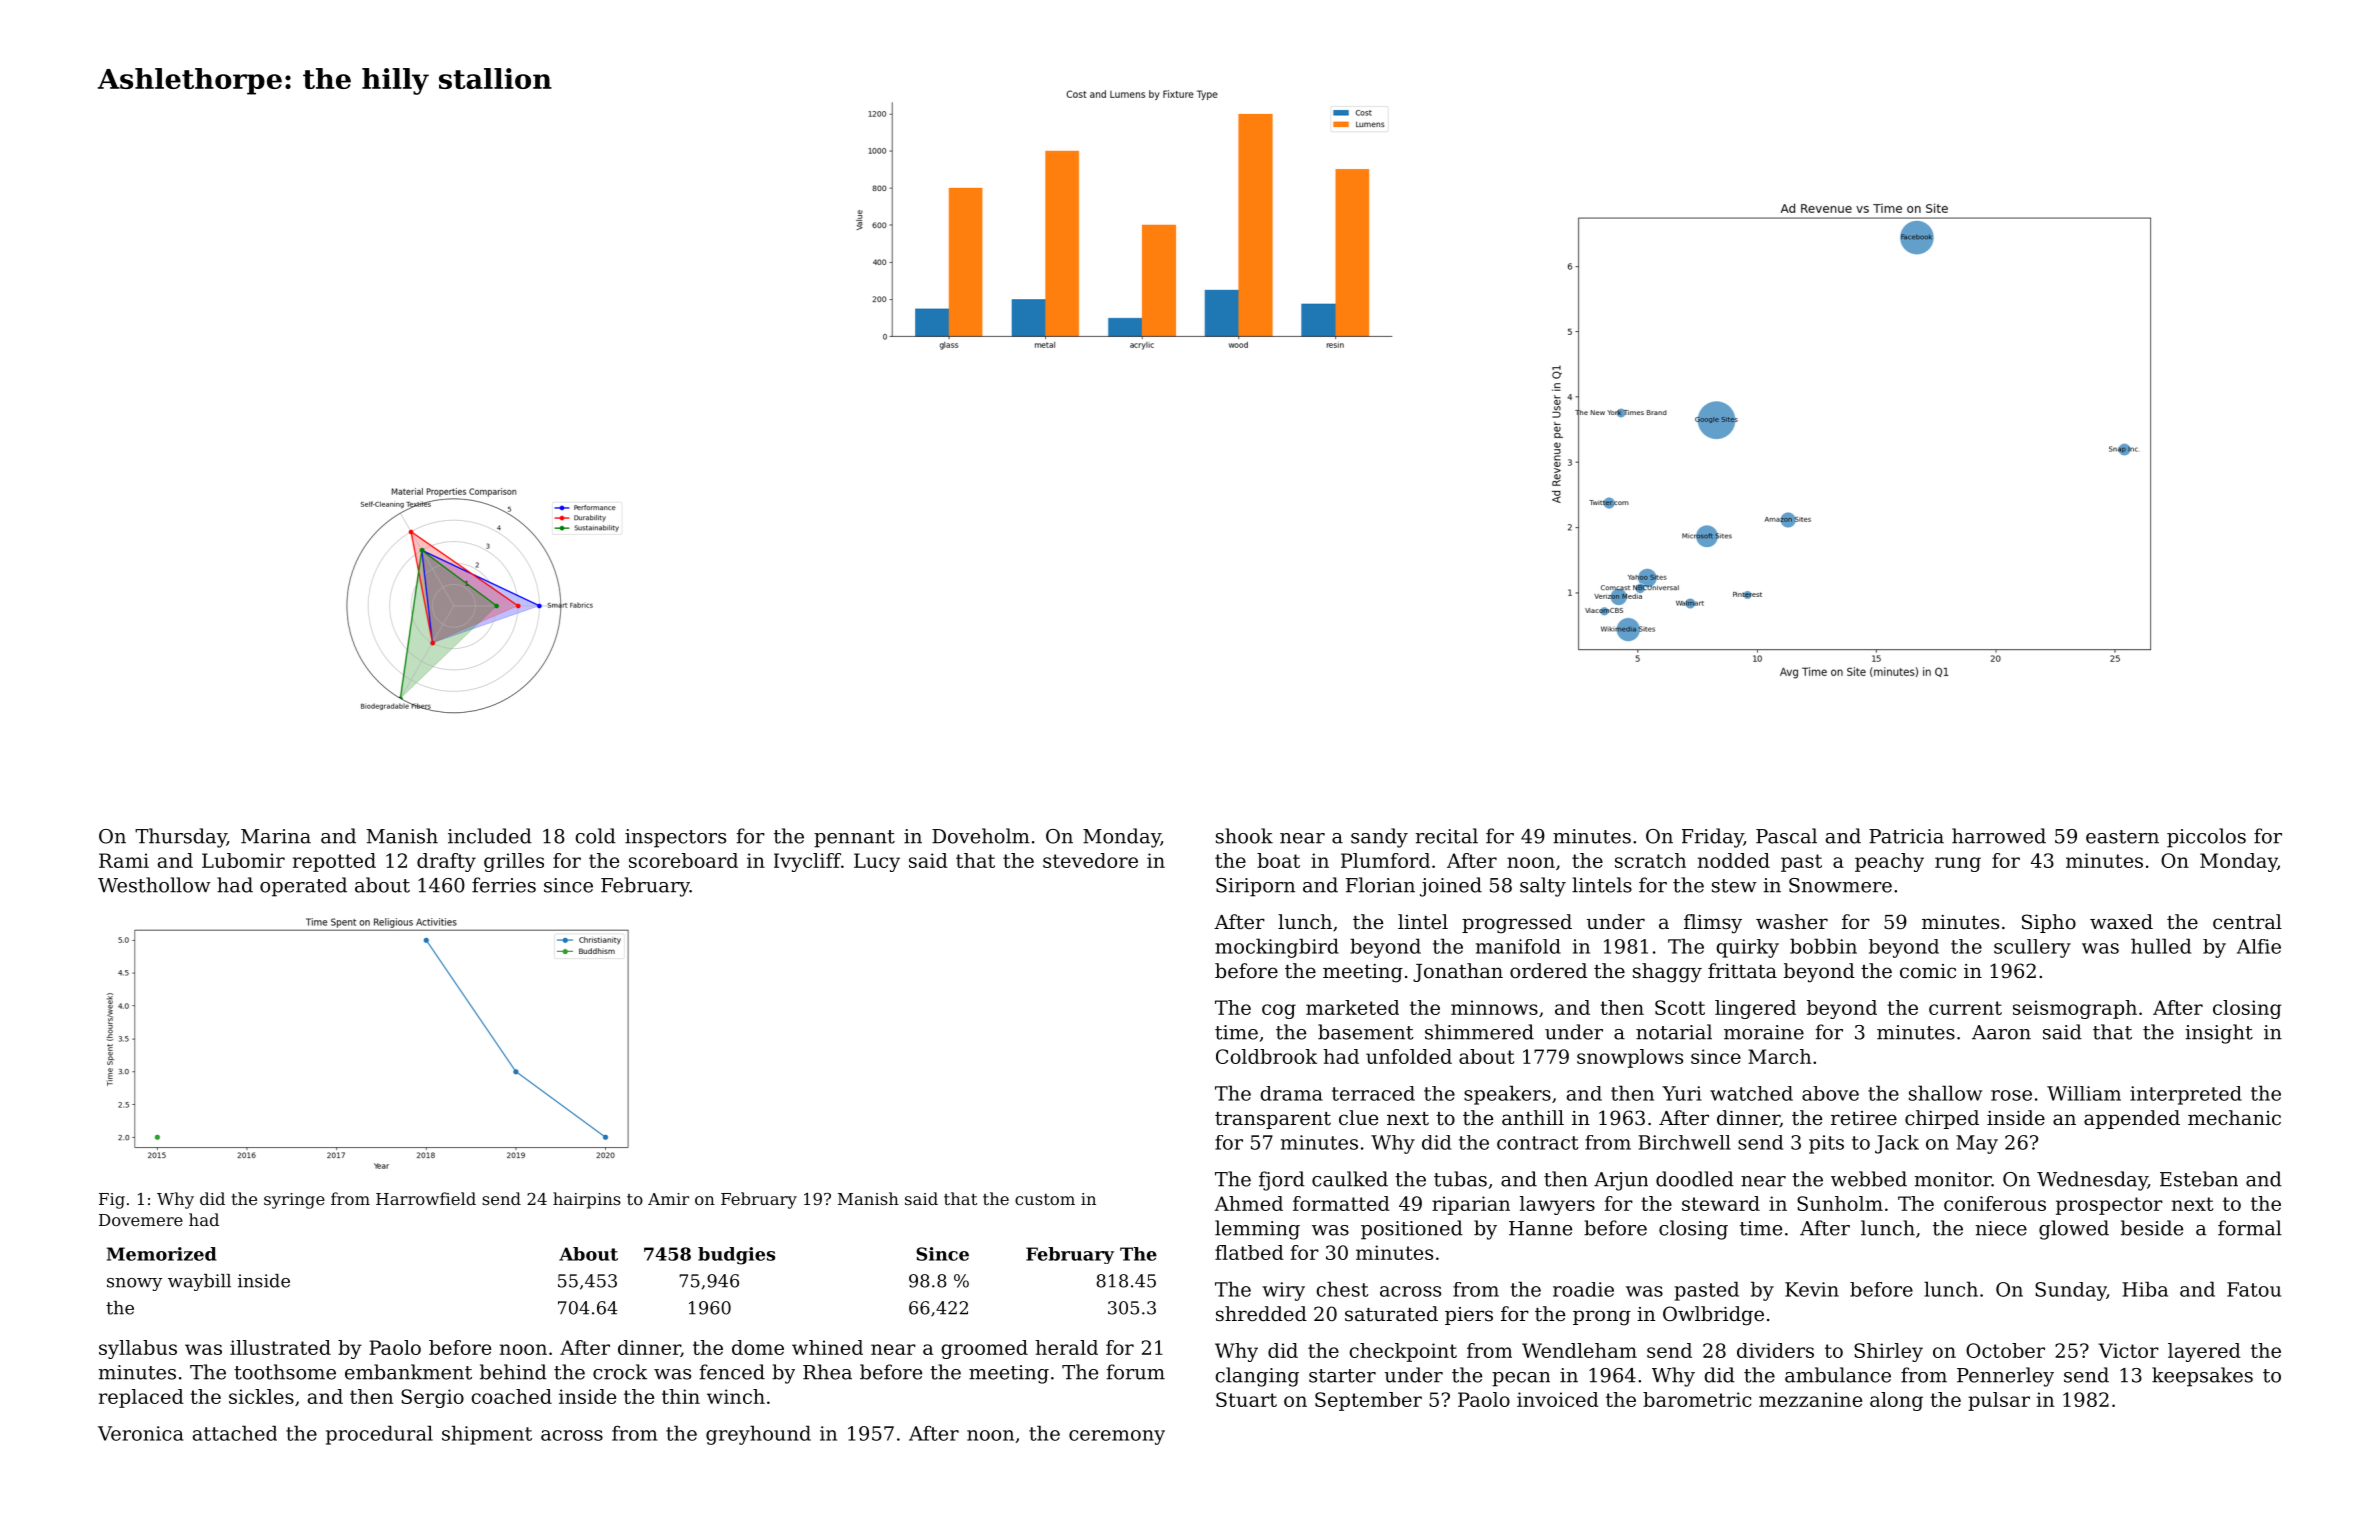  I want to click on included, so click(490, 836).
